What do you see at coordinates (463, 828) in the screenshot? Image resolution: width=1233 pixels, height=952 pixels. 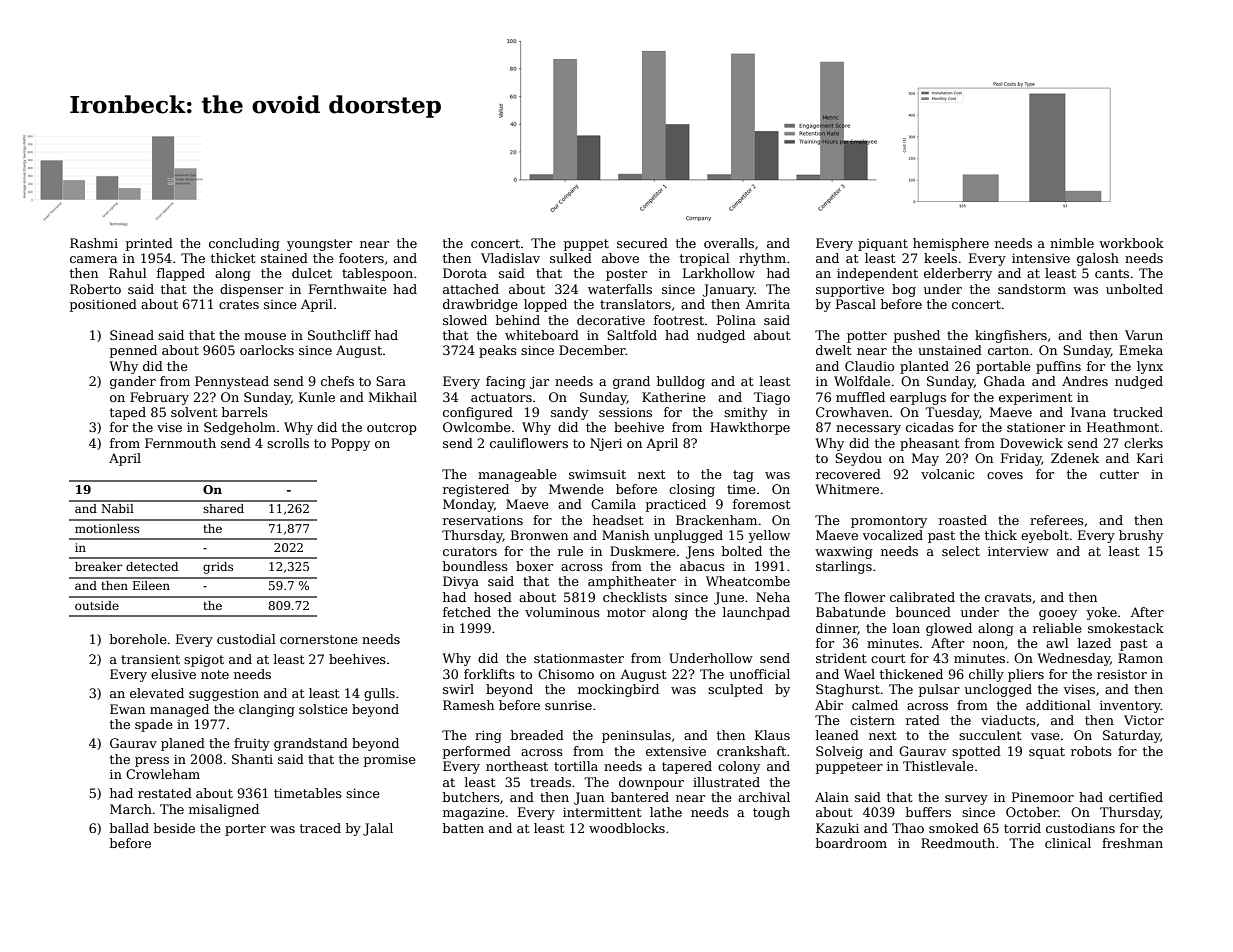 I see `batten` at bounding box center [463, 828].
